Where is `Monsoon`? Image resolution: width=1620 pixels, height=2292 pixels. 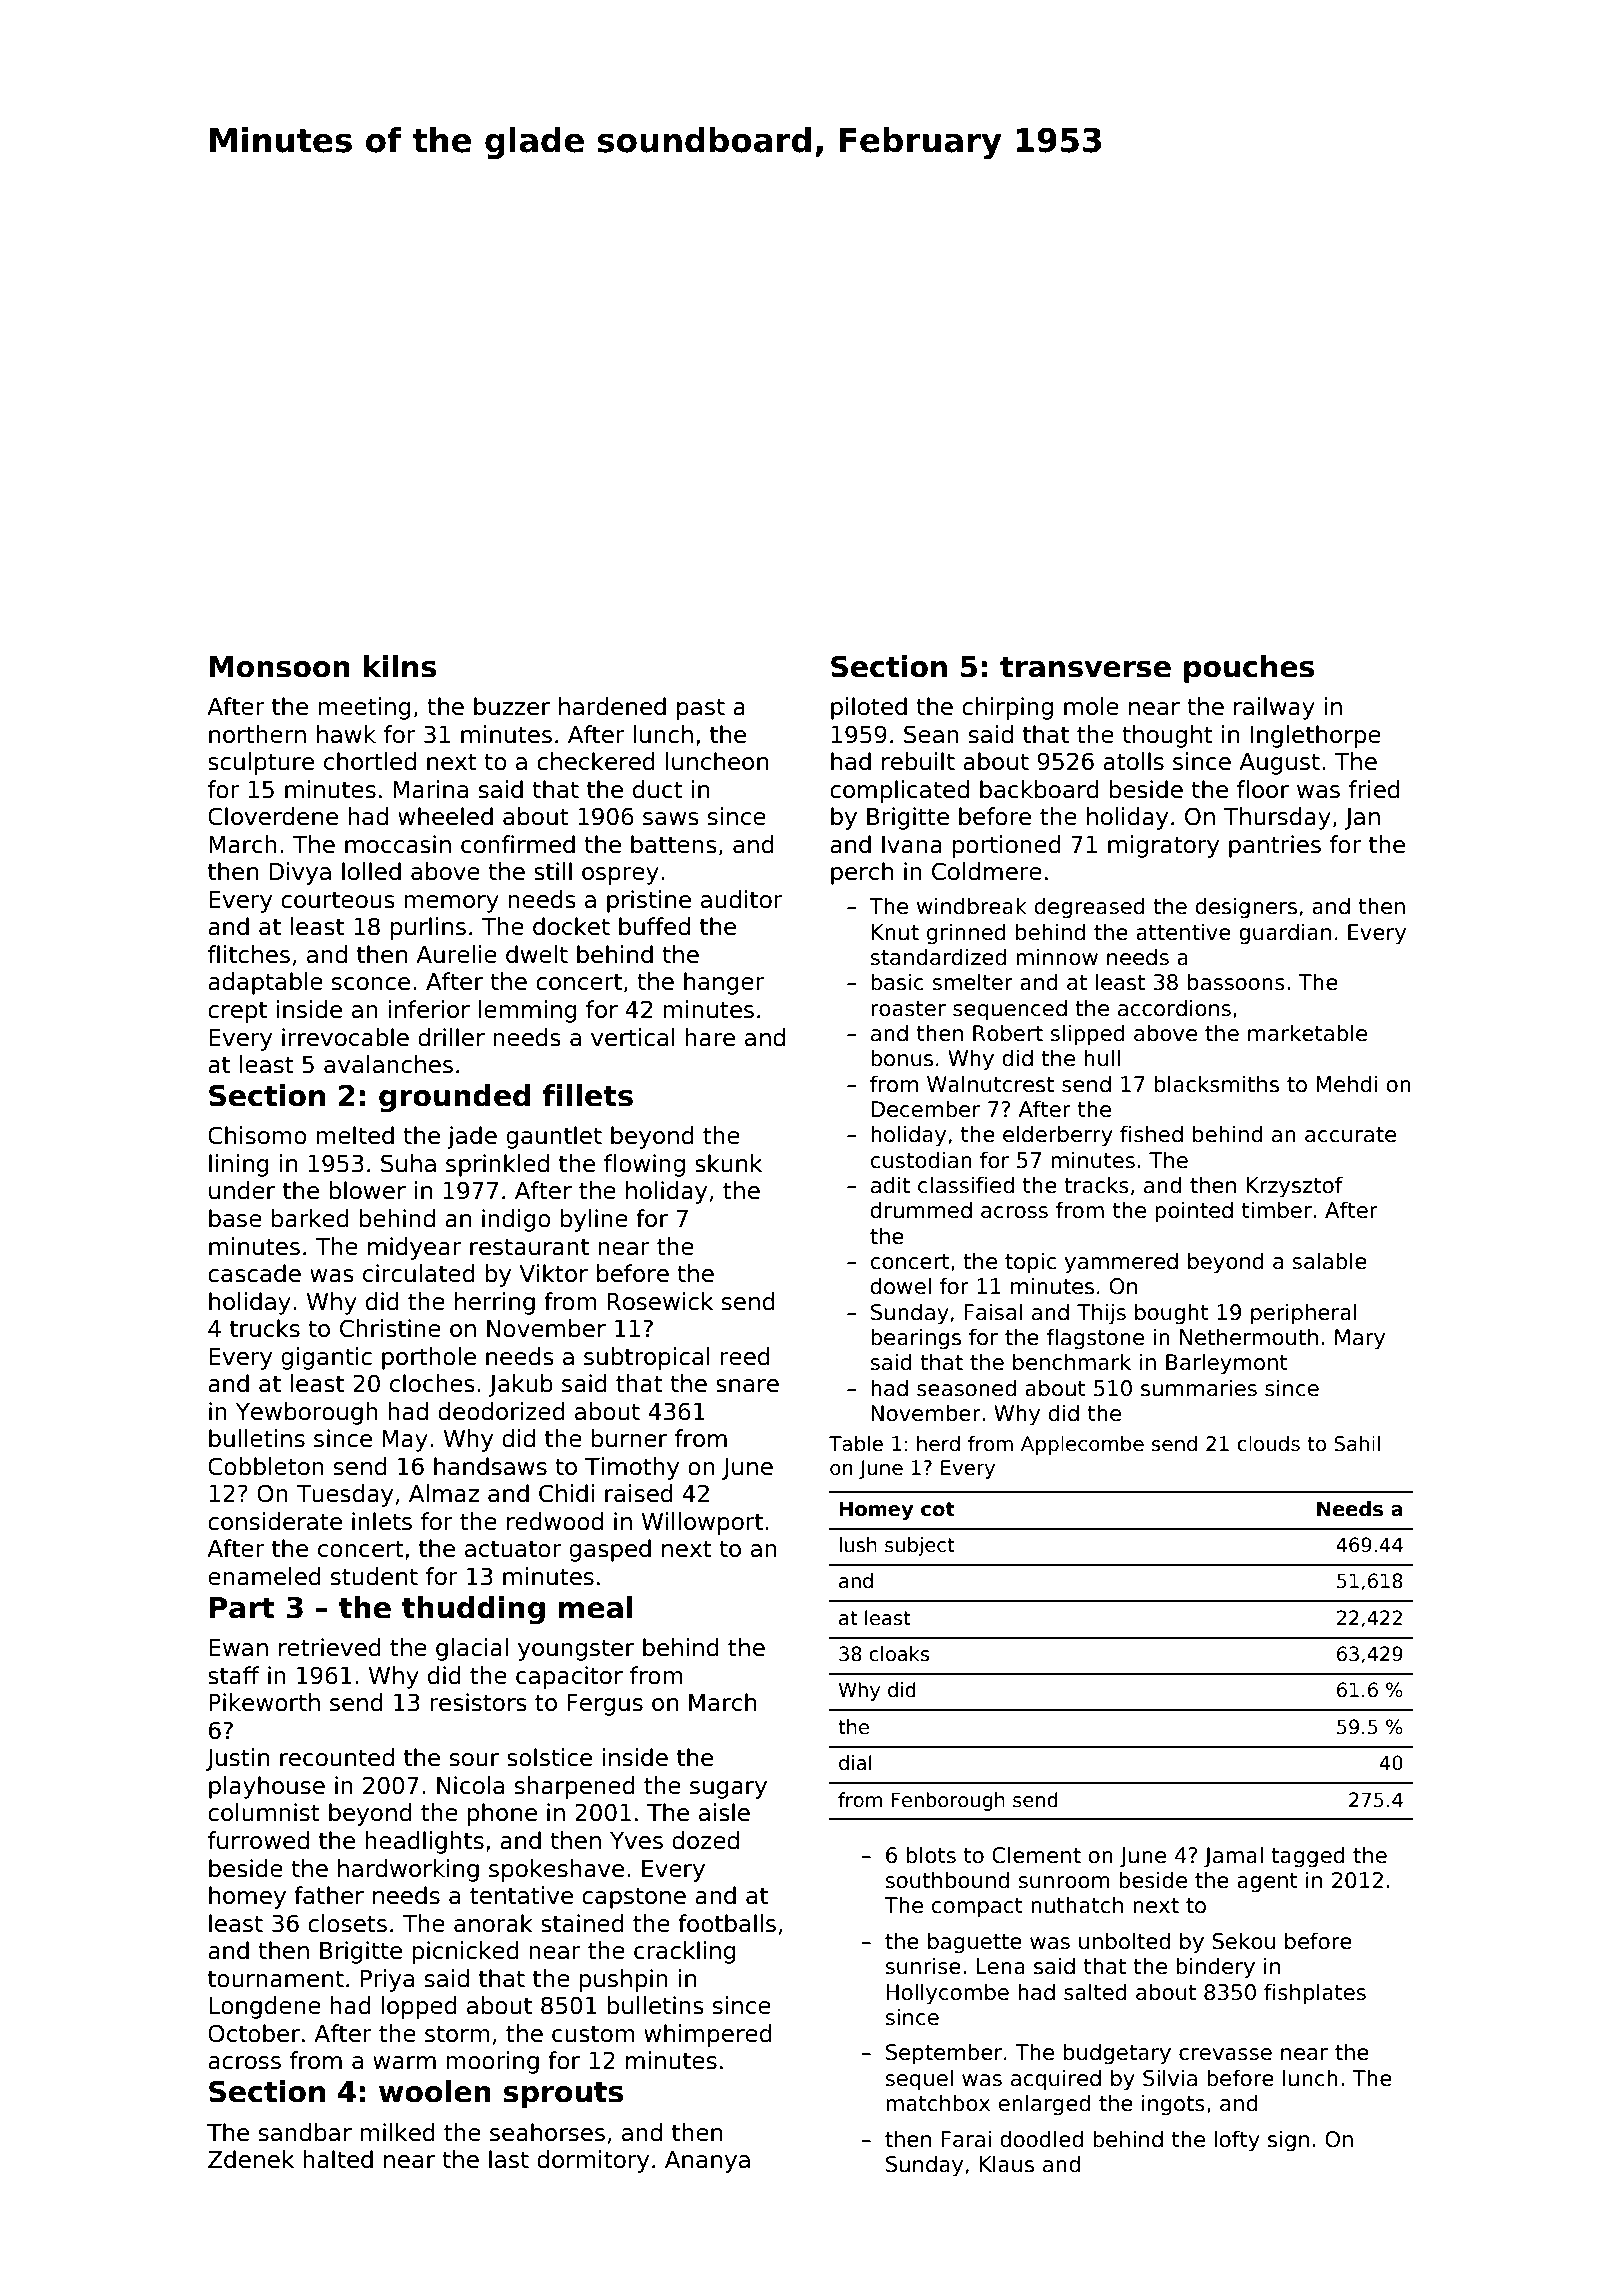 Monsoon is located at coordinates (280, 667).
